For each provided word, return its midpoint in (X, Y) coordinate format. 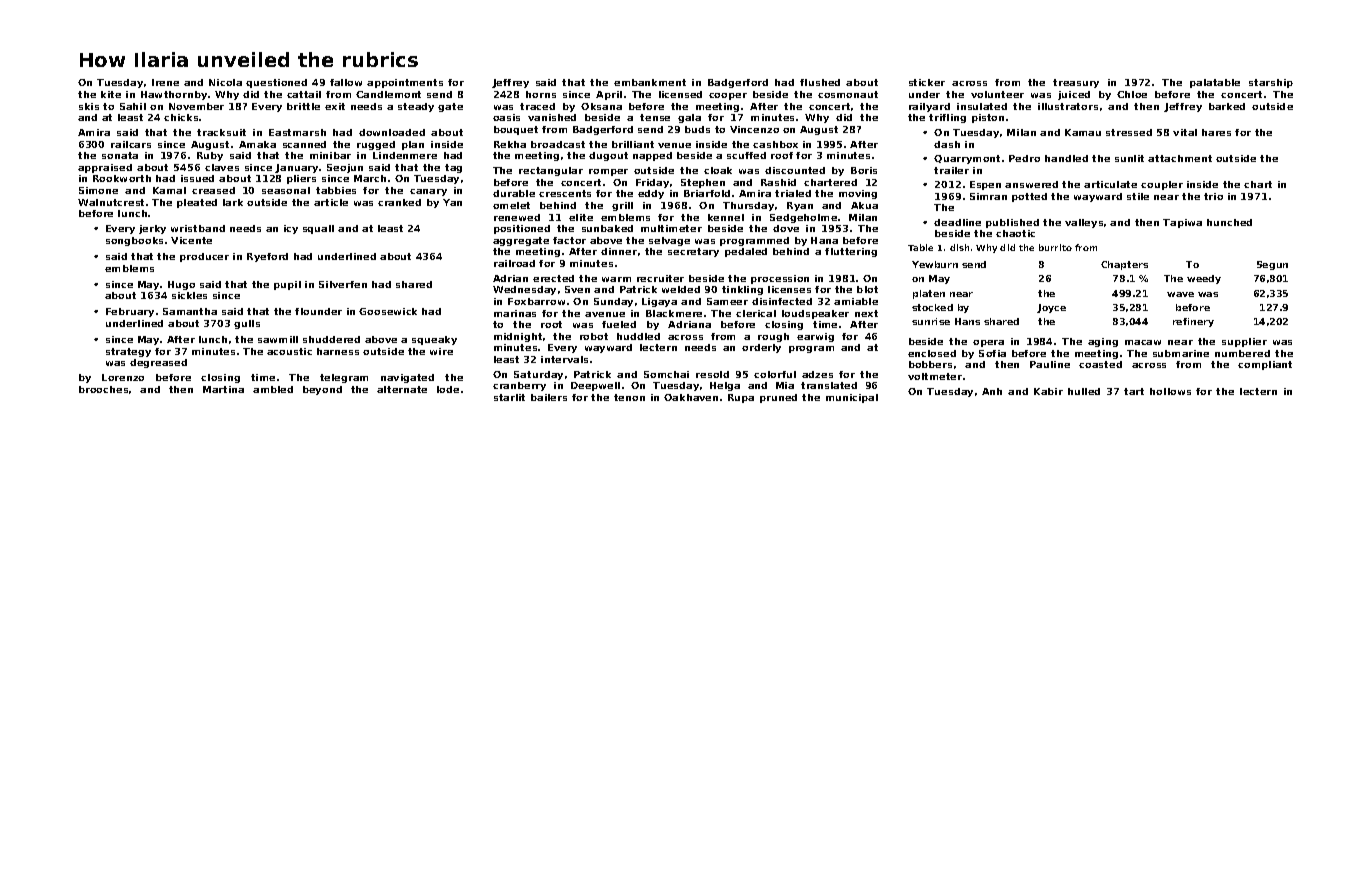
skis (89, 106)
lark (233, 202)
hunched (1229, 222)
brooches (103, 389)
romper (608, 172)
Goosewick (388, 311)
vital (1185, 132)
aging (1103, 342)
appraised (105, 168)
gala (689, 118)
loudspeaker (815, 314)
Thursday (748, 206)
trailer (951, 170)
